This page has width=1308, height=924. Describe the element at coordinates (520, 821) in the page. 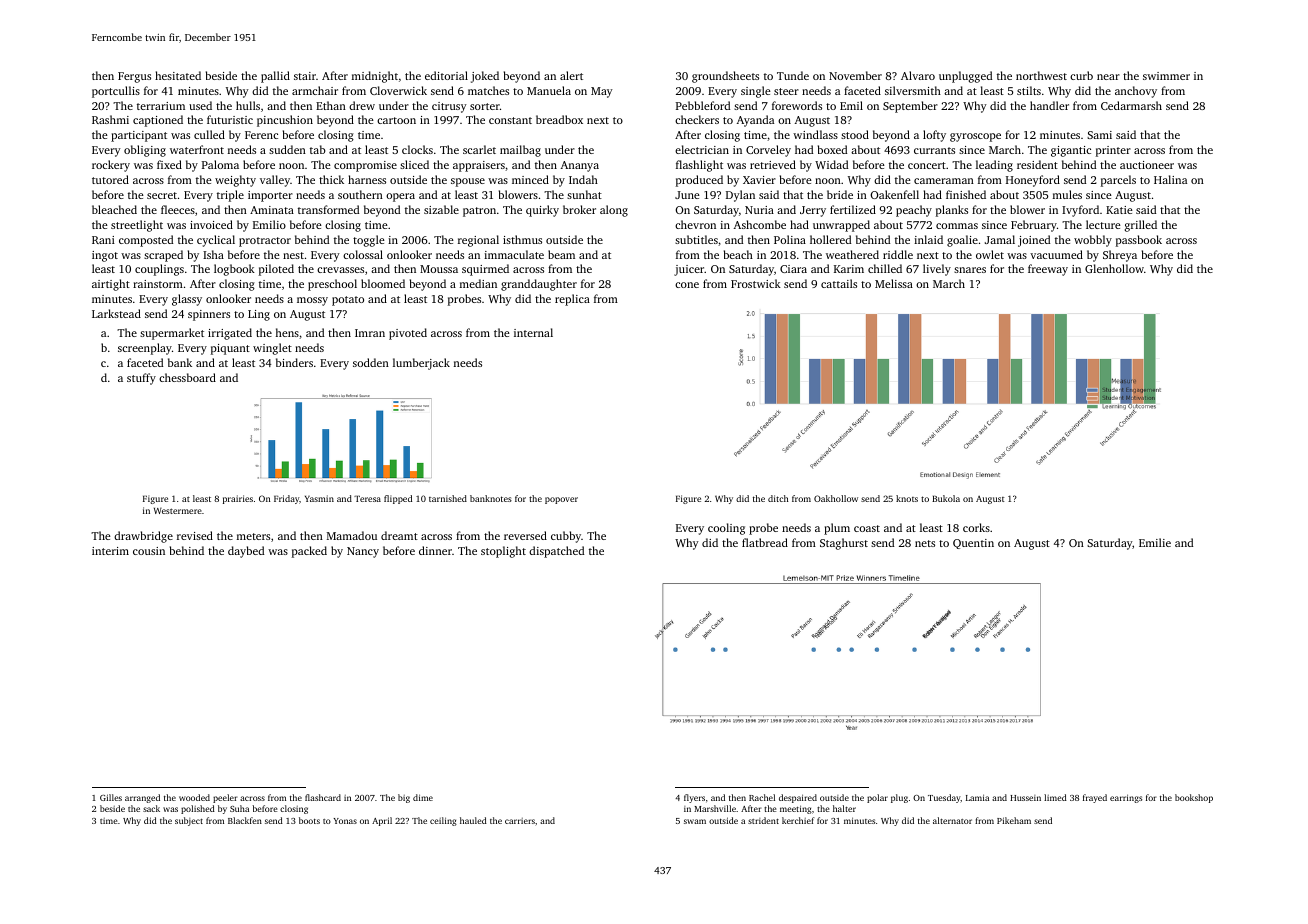

I see `carriers` at that location.
